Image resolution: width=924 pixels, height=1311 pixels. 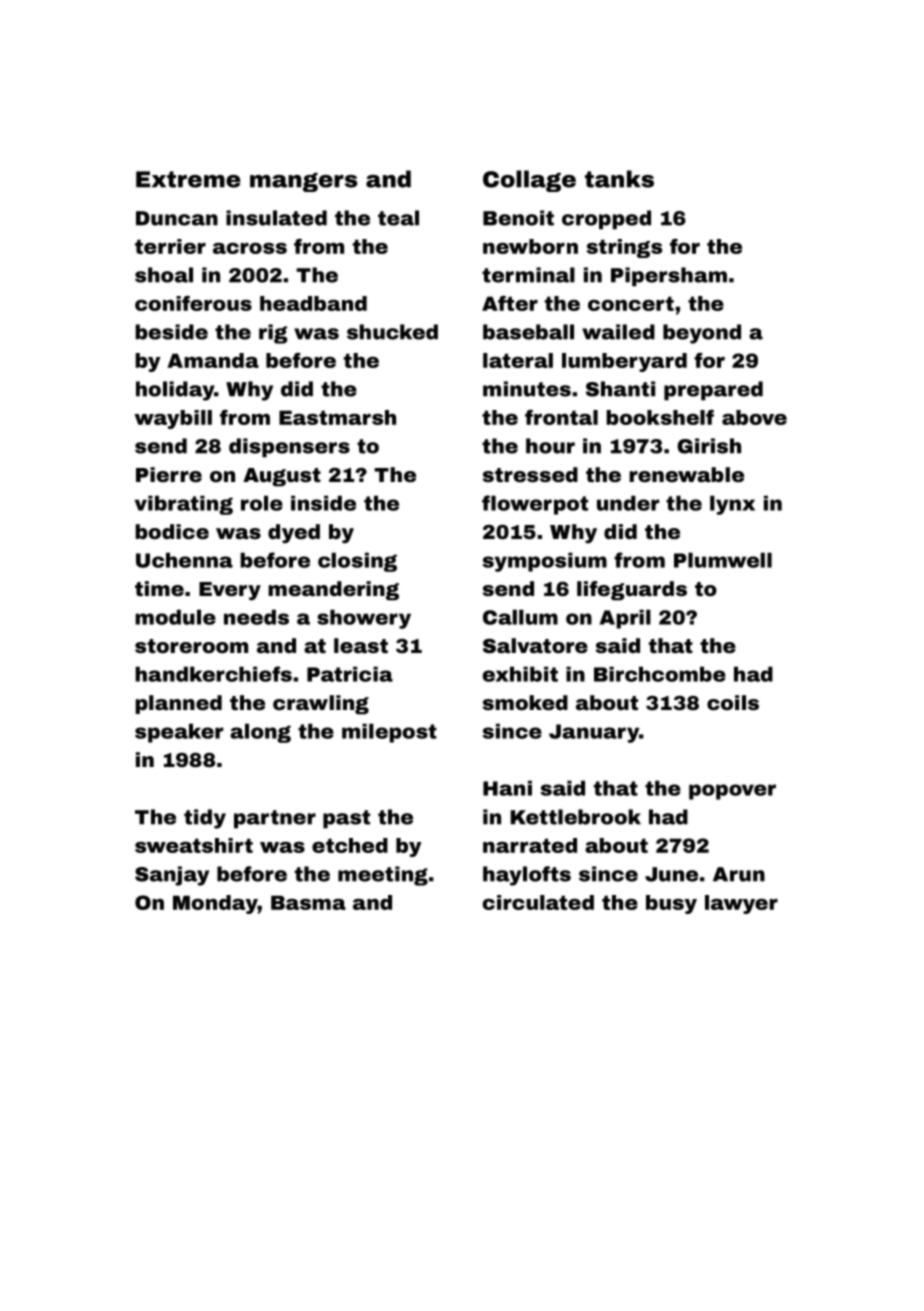 What do you see at coordinates (733, 702) in the screenshot?
I see `coils` at bounding box center [733, 702].
